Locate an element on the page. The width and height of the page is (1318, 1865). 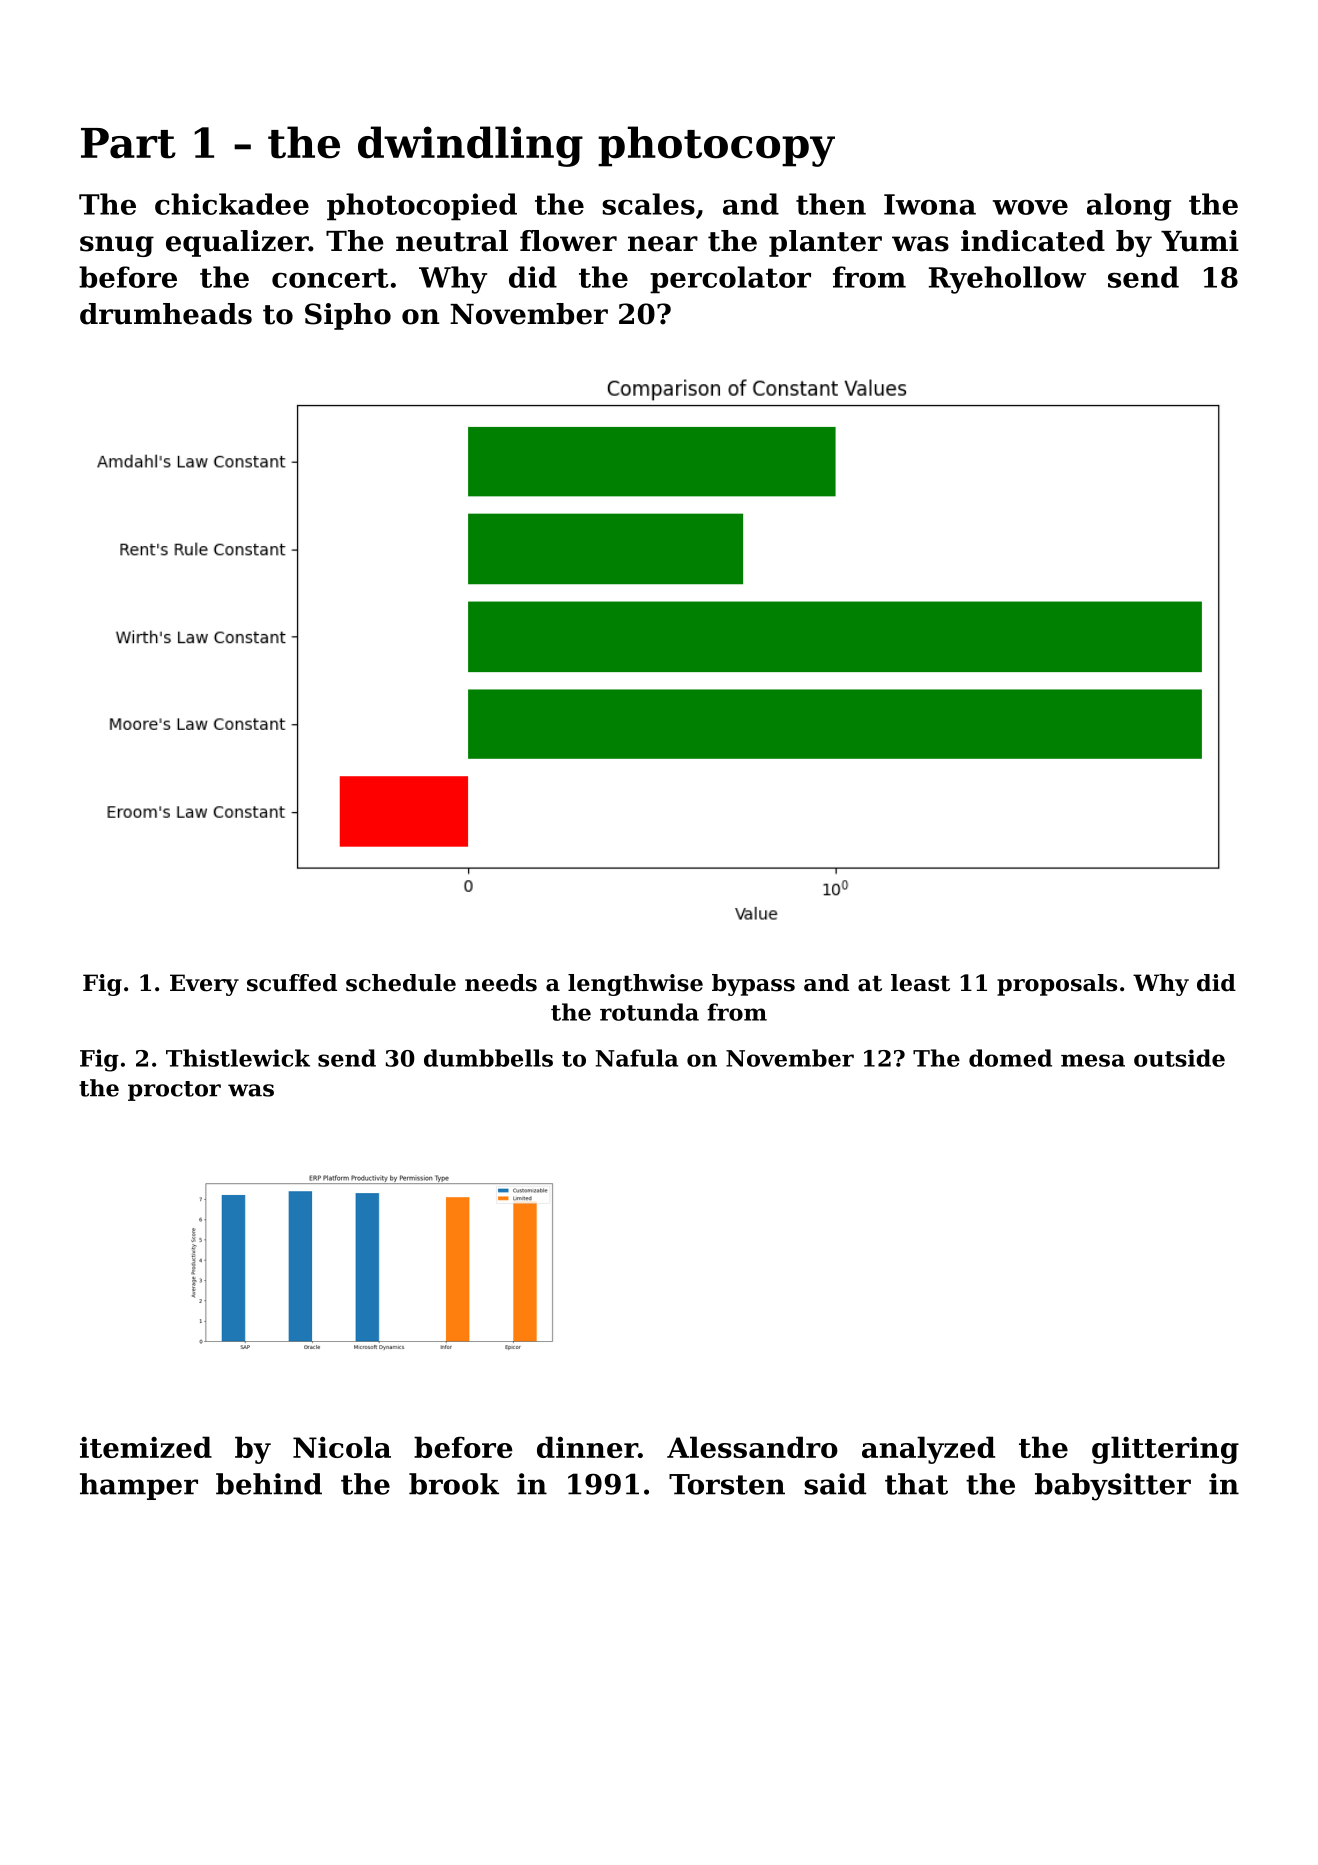
outside is located at coordinates (1179, 1058).
